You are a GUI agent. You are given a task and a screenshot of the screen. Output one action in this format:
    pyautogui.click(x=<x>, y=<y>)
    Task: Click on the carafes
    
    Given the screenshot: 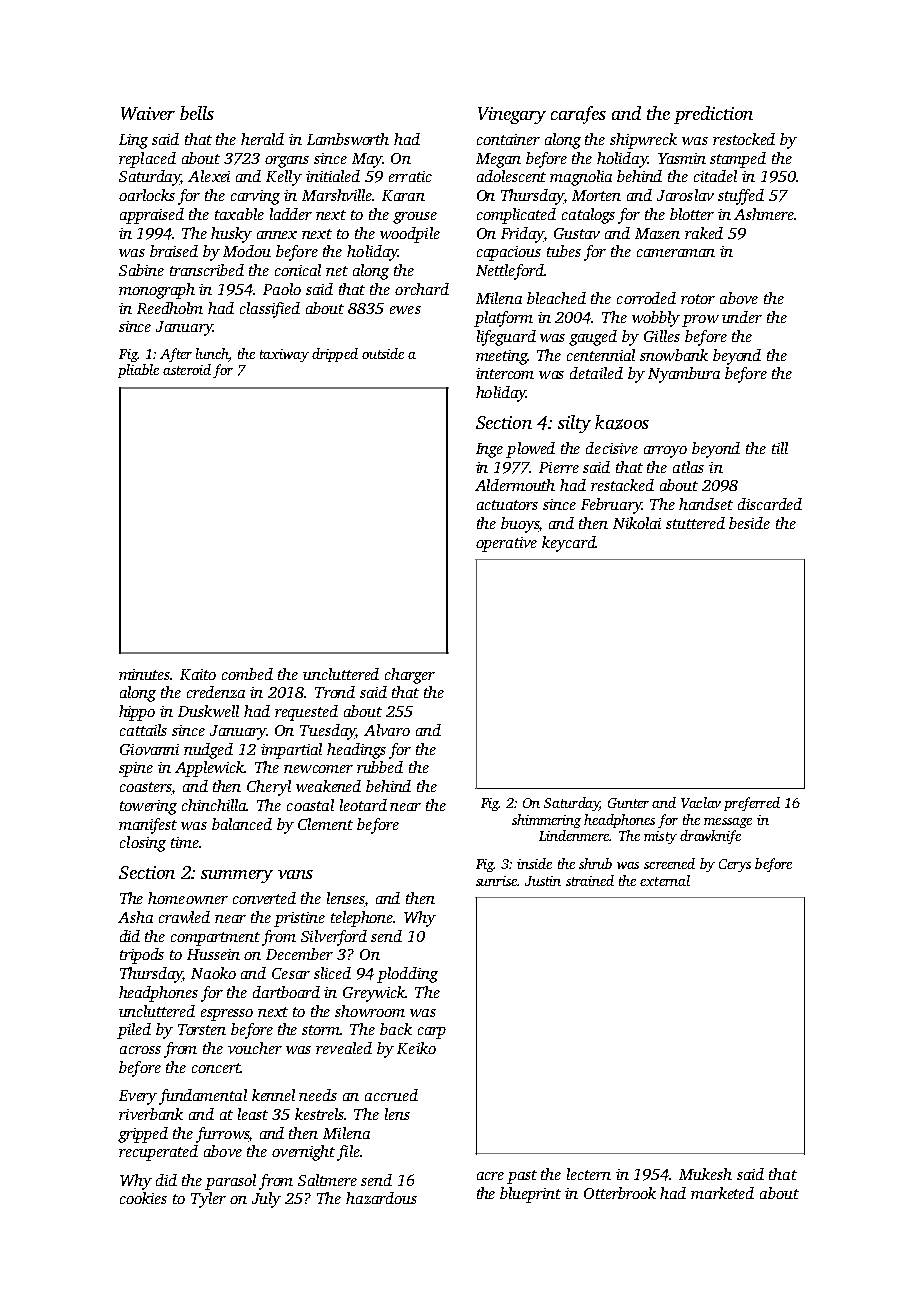 What is the action you would take?
    pyautogui.click(x=578, y=115)
